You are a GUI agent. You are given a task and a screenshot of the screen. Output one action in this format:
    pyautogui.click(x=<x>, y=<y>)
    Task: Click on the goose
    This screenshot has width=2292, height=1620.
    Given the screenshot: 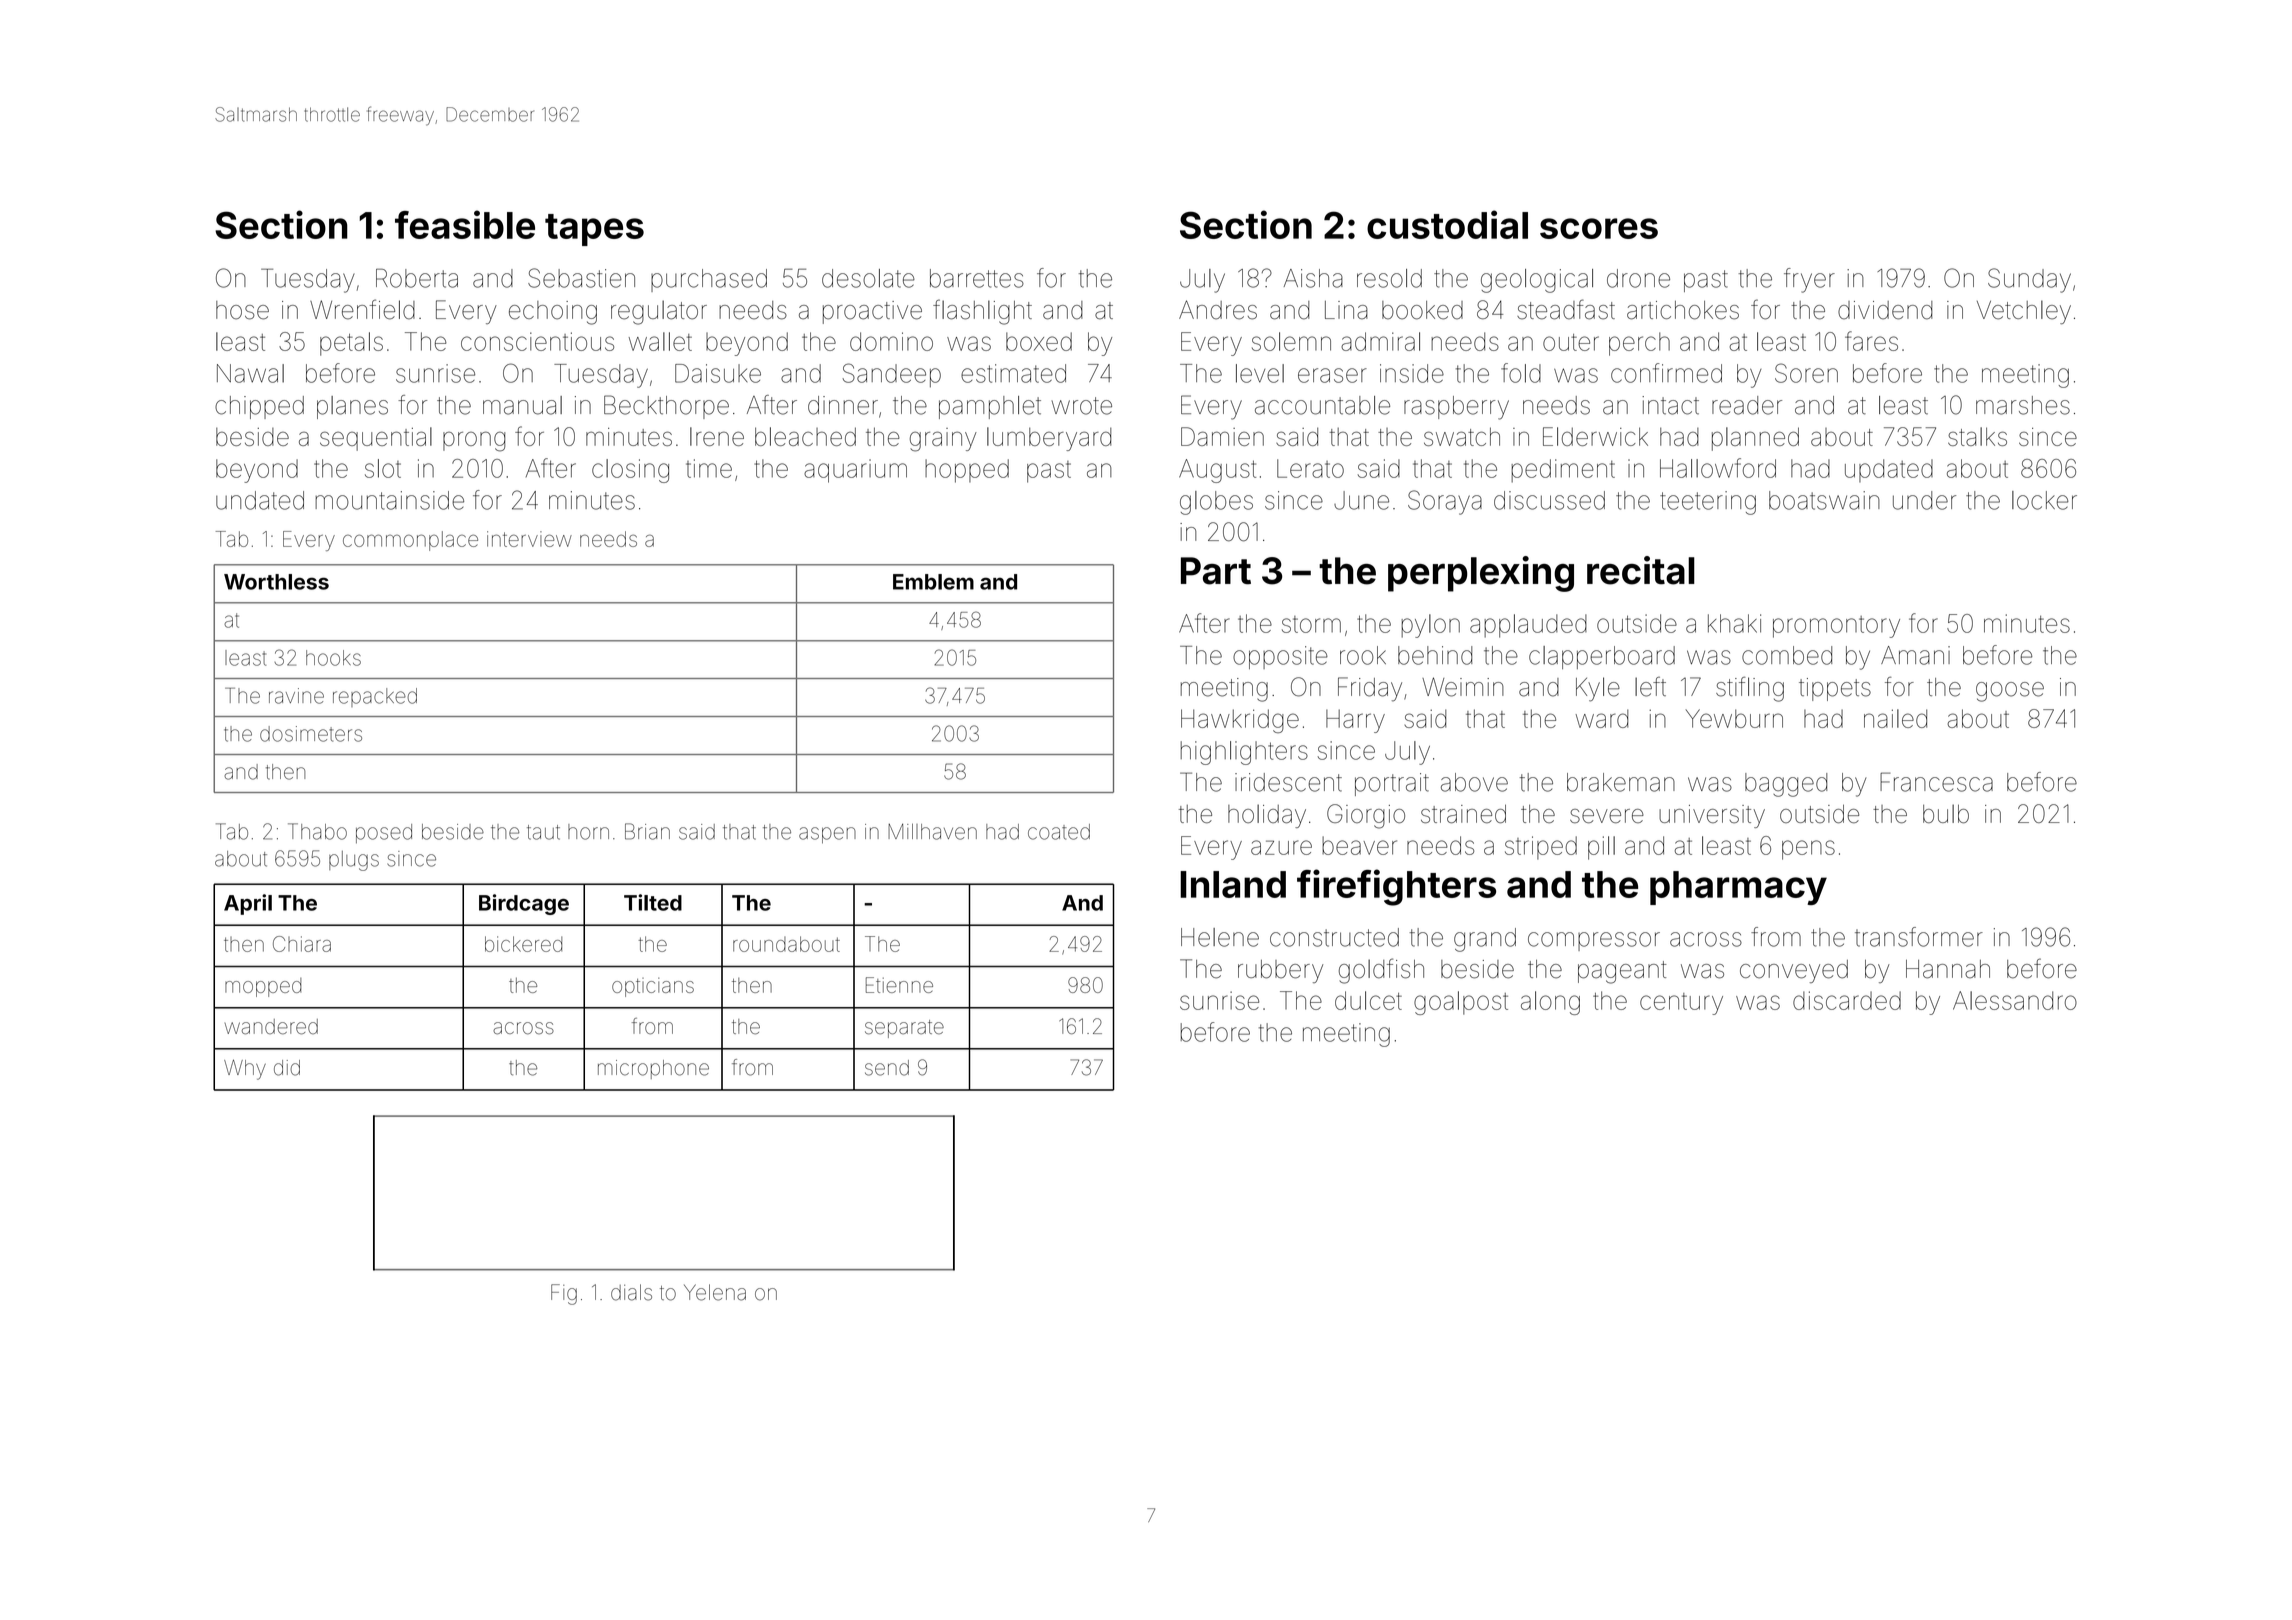 What is the action you would take?
    pyautogui.click(x=2010, y=692)
